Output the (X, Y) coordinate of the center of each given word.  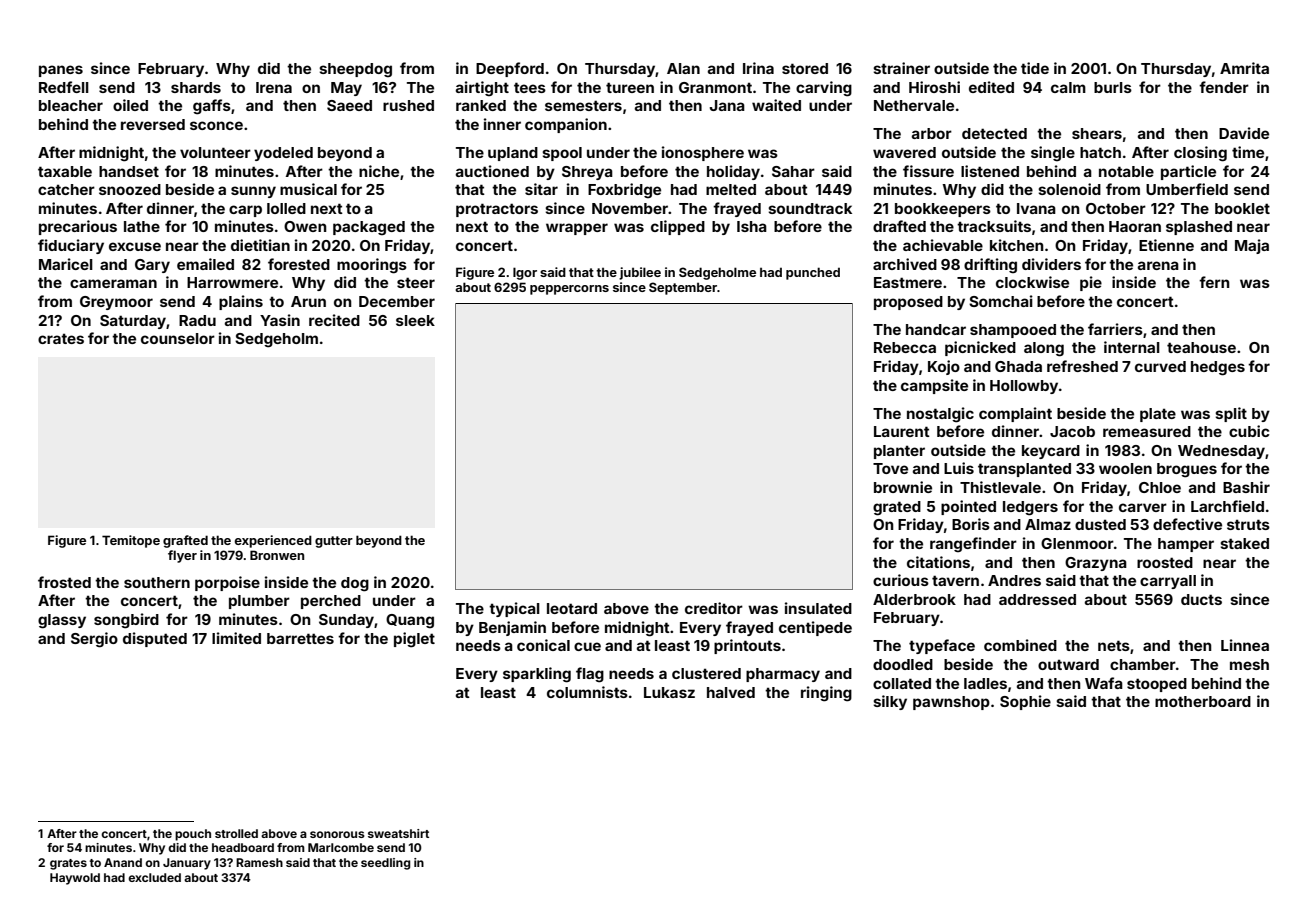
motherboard (1203, 701)
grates (68, 864)
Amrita (1244, 68)
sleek (415, 320)
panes (61, 71)
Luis (959, 468)
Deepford (510, 69)
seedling (385, 864)
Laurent (902, 431)
